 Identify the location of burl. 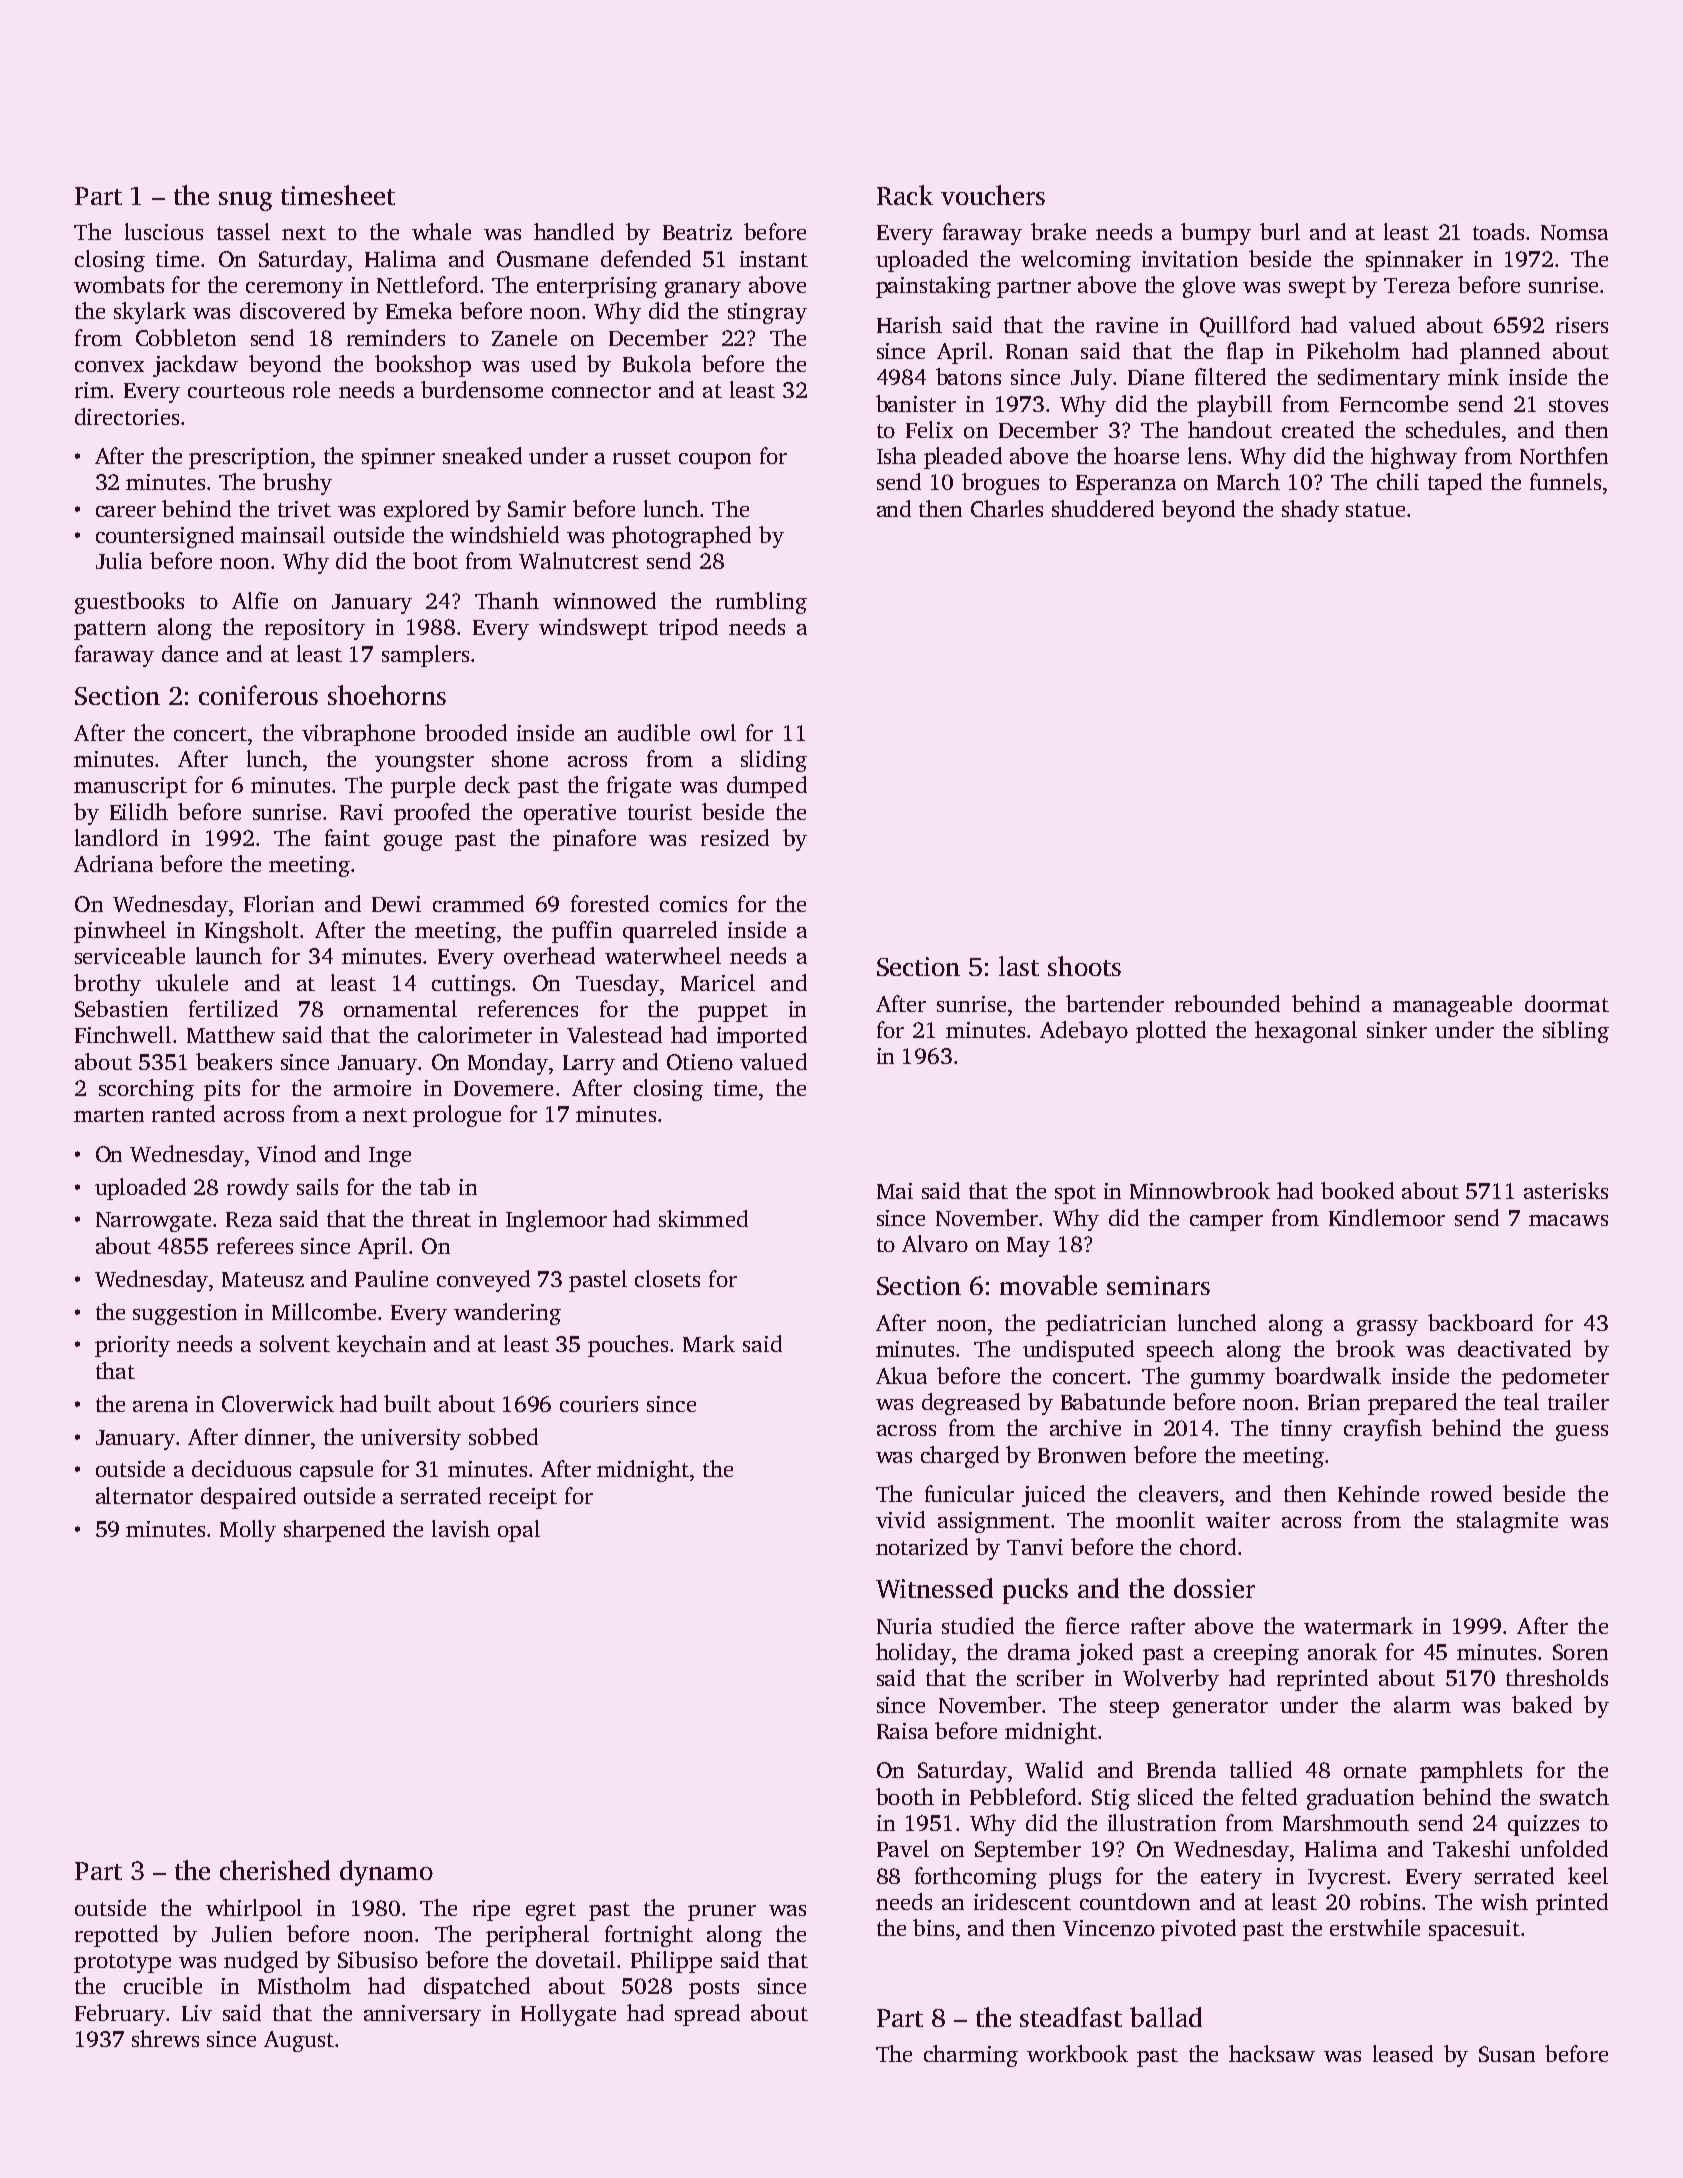
(1280, 231).
